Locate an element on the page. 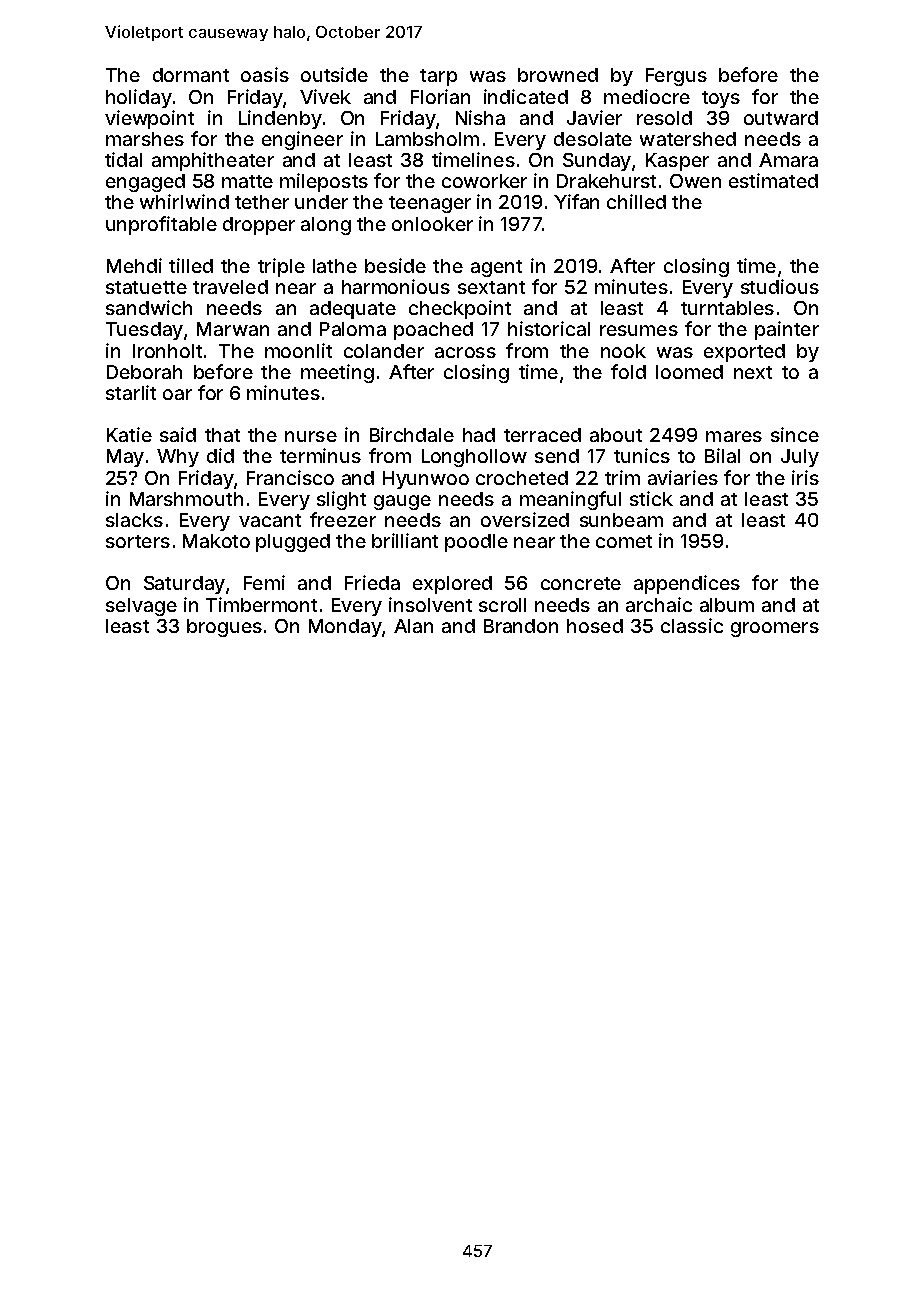 This image has height=1308, width=924. brogues is located at coordinates (224, 628).
